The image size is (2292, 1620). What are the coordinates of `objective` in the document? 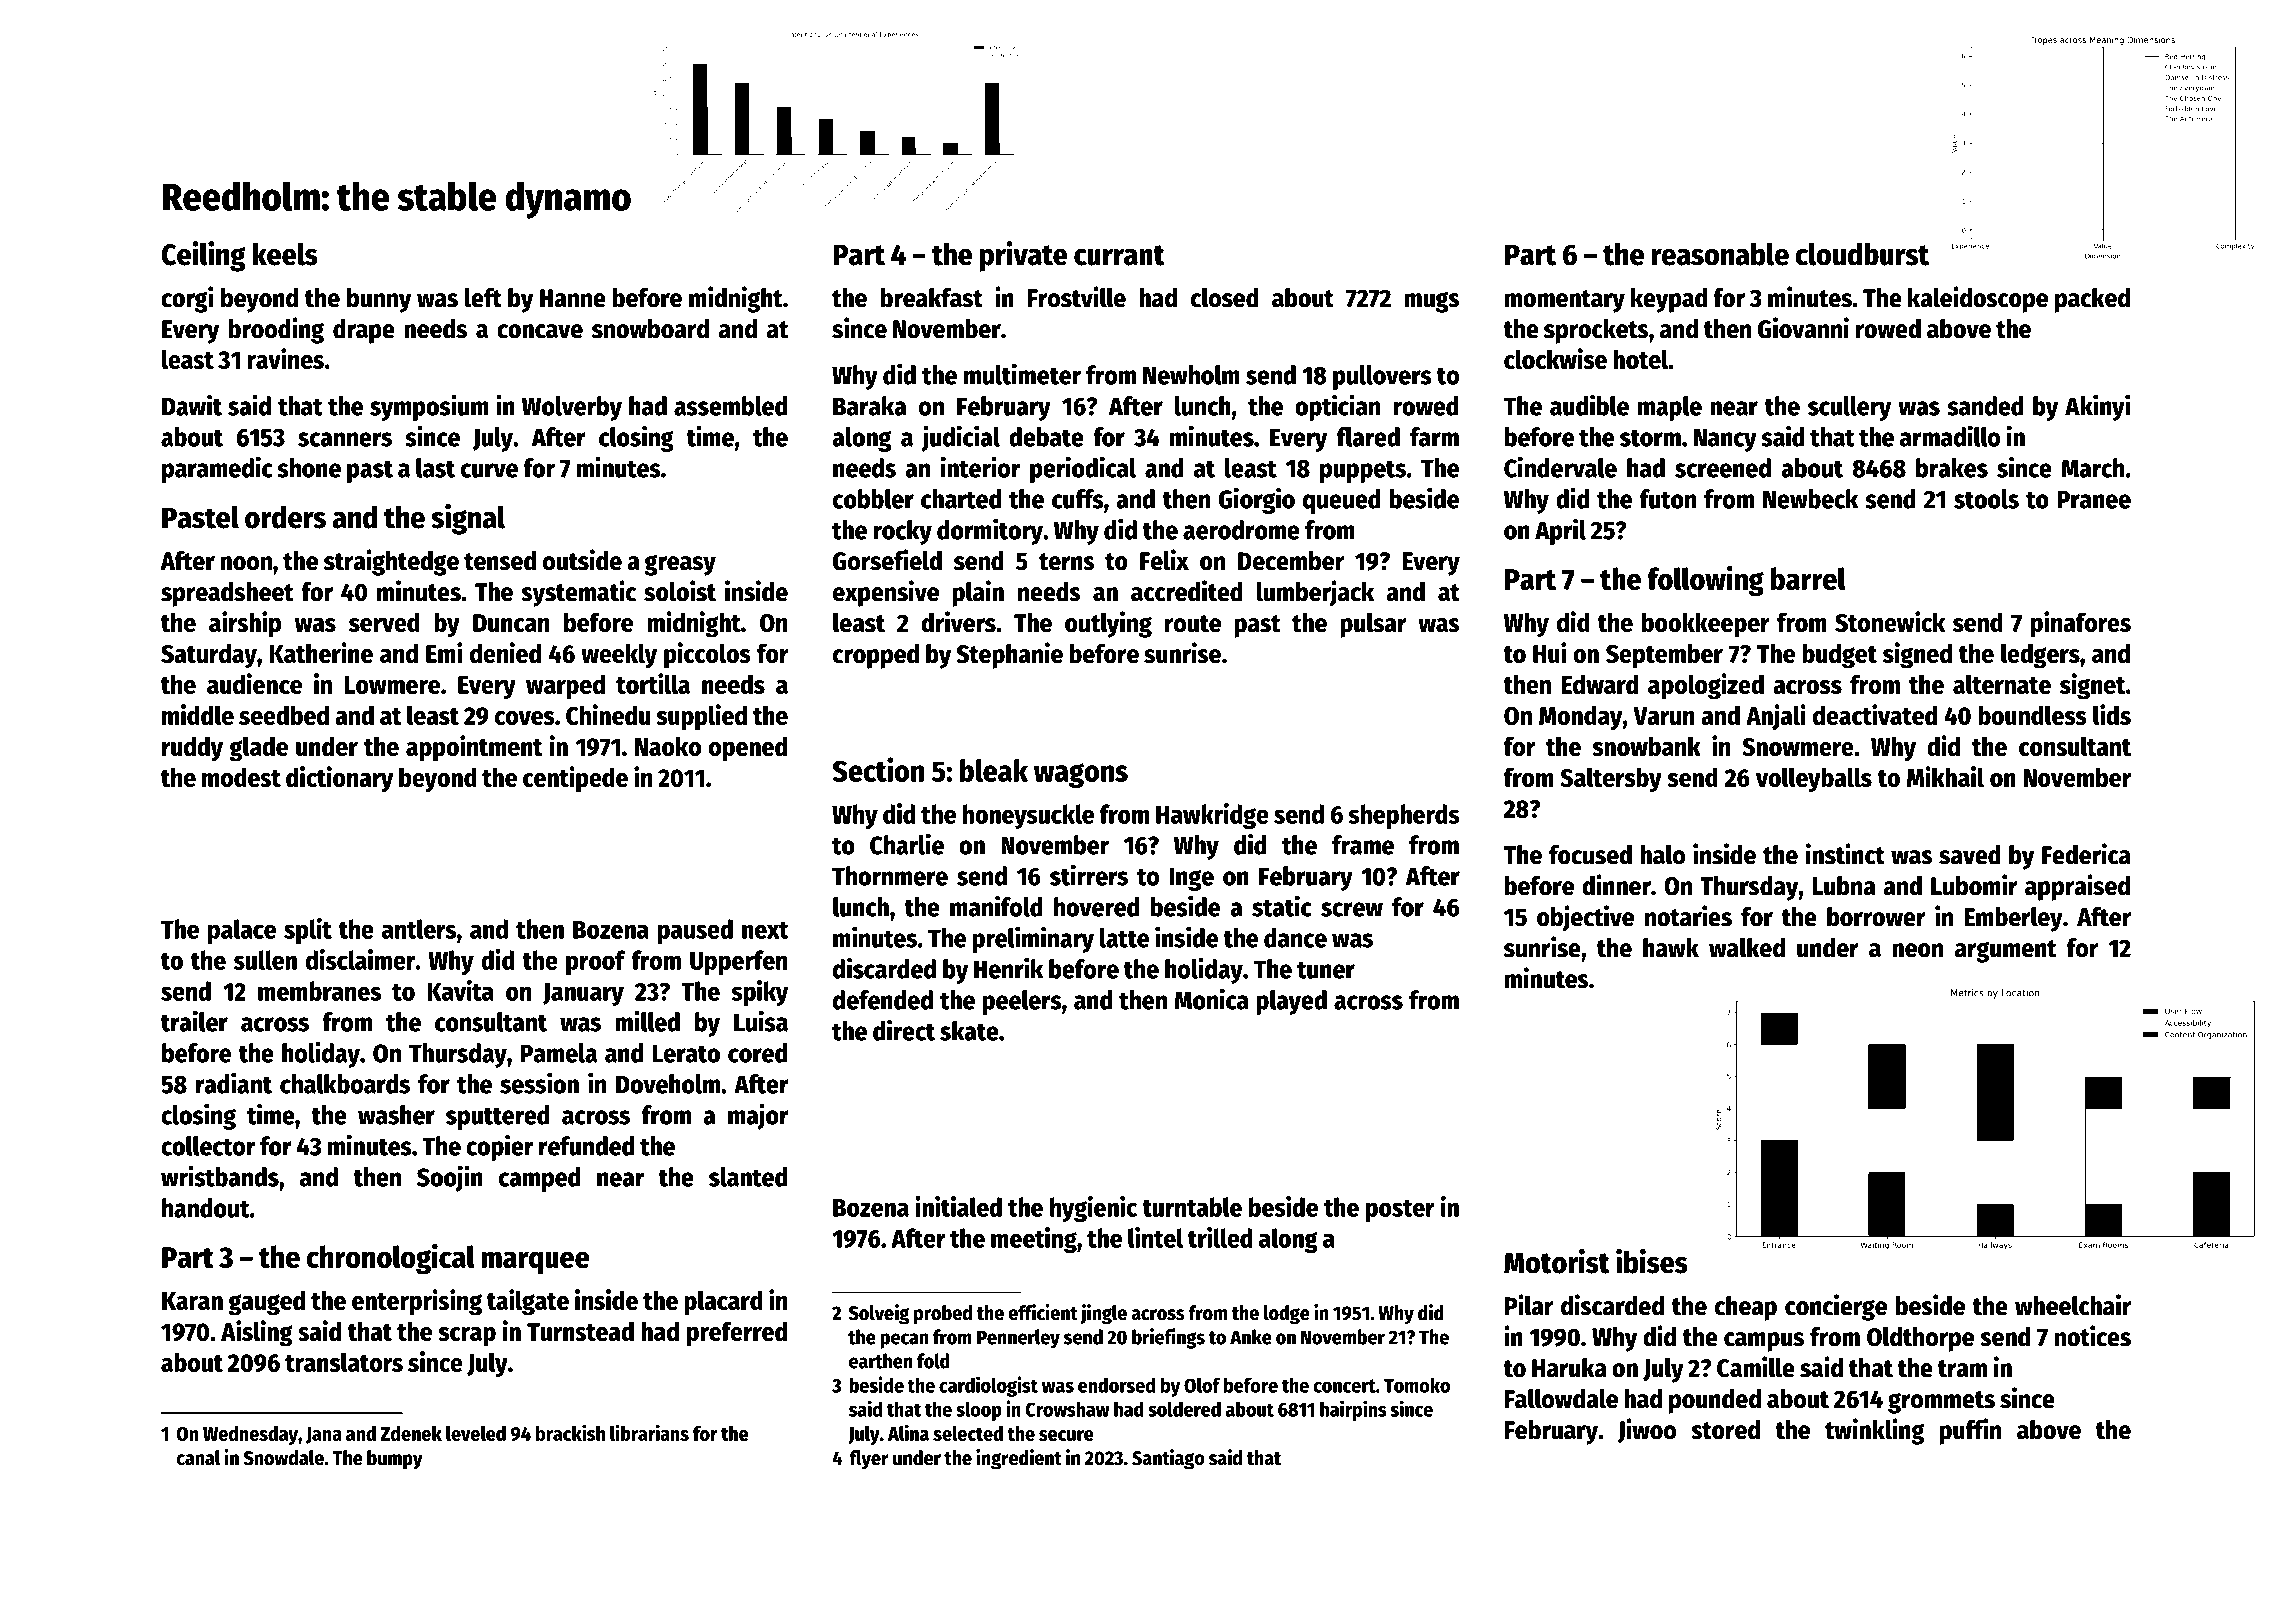 It's located at (1585, 918).
